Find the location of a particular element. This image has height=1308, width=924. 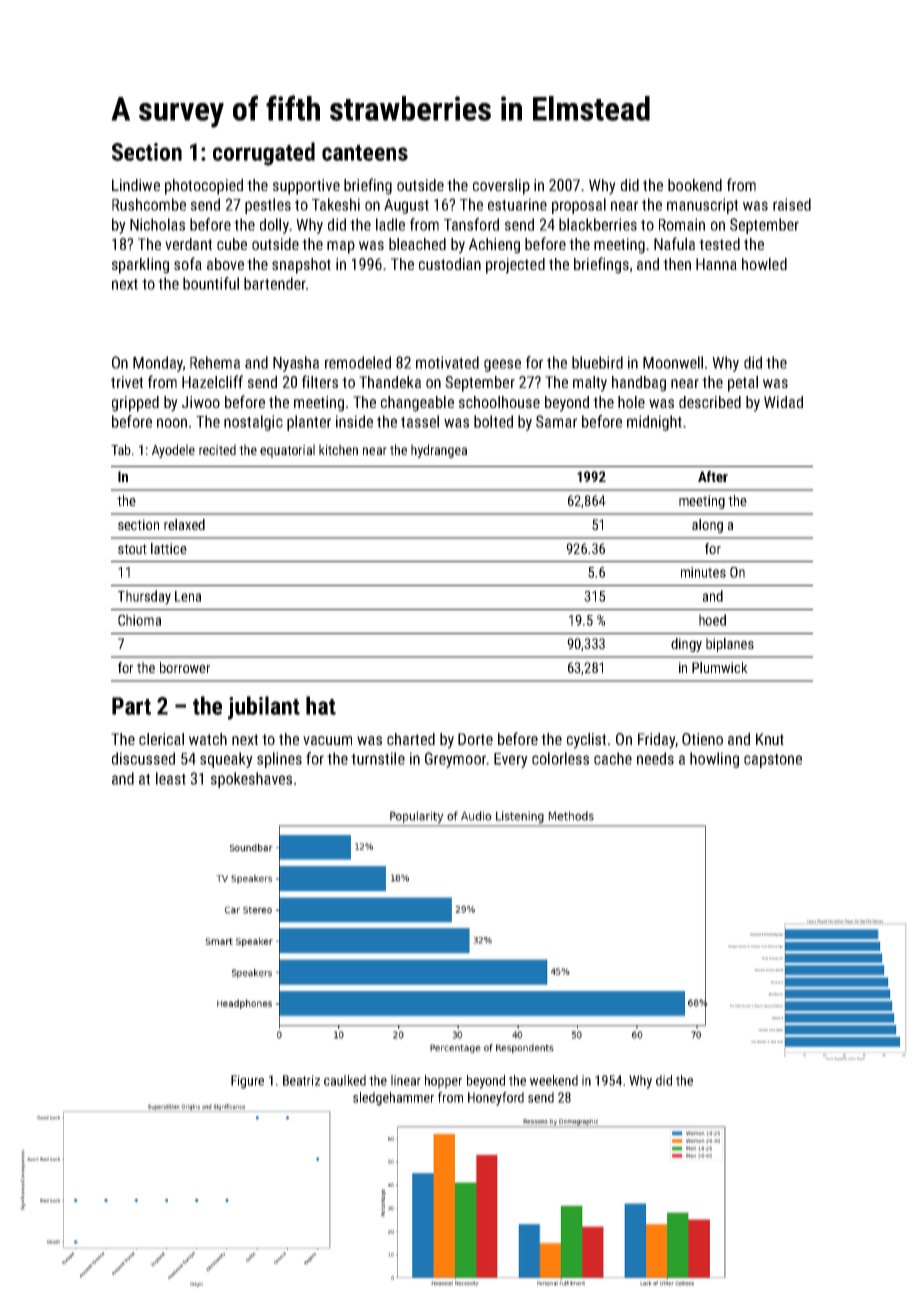

weekend is located at coordinates (554, 1080).
